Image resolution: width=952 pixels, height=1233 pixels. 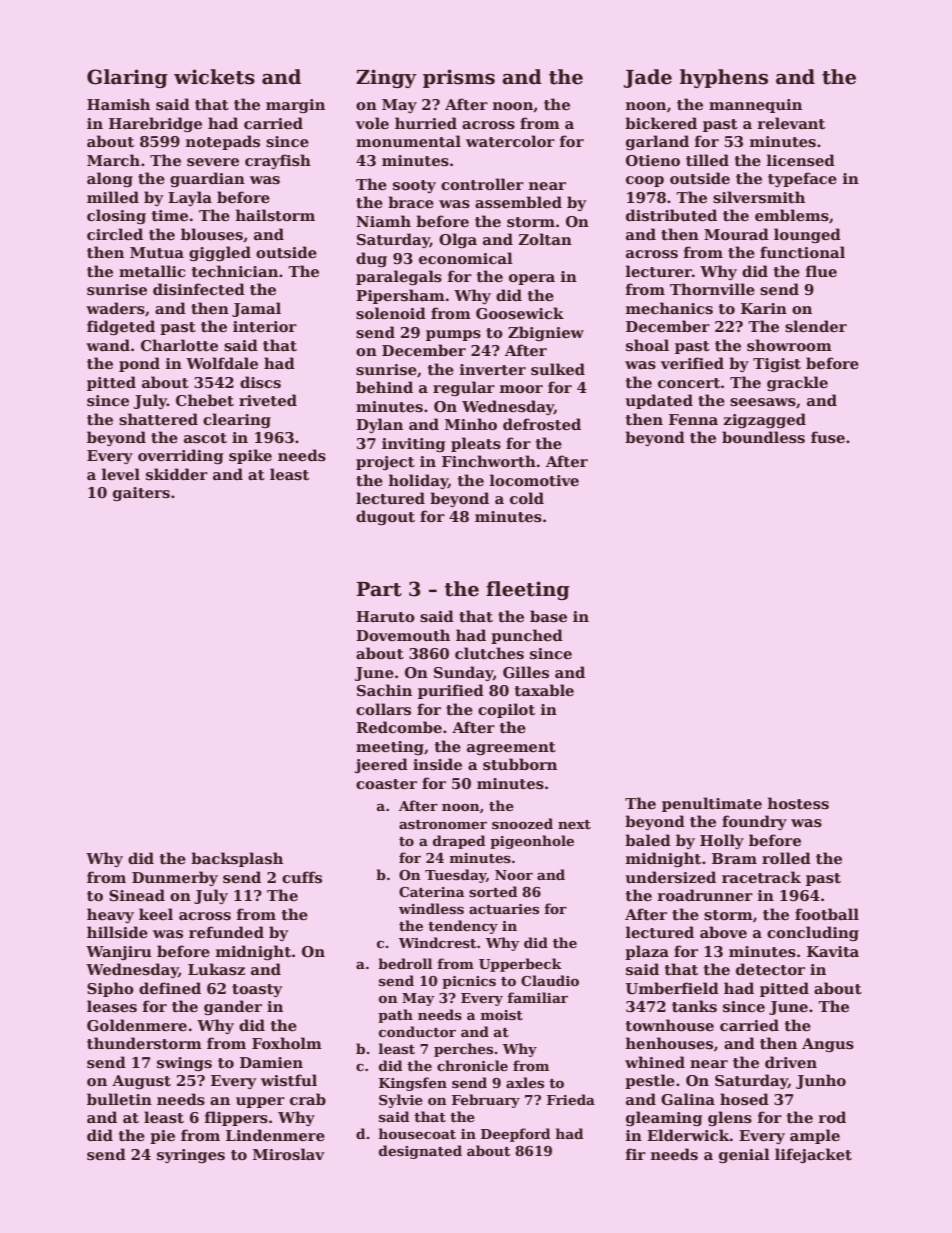 What do you see at coordinates (528, 590) in the page?
I see `fleeting` at bounding box center [528, 590].
